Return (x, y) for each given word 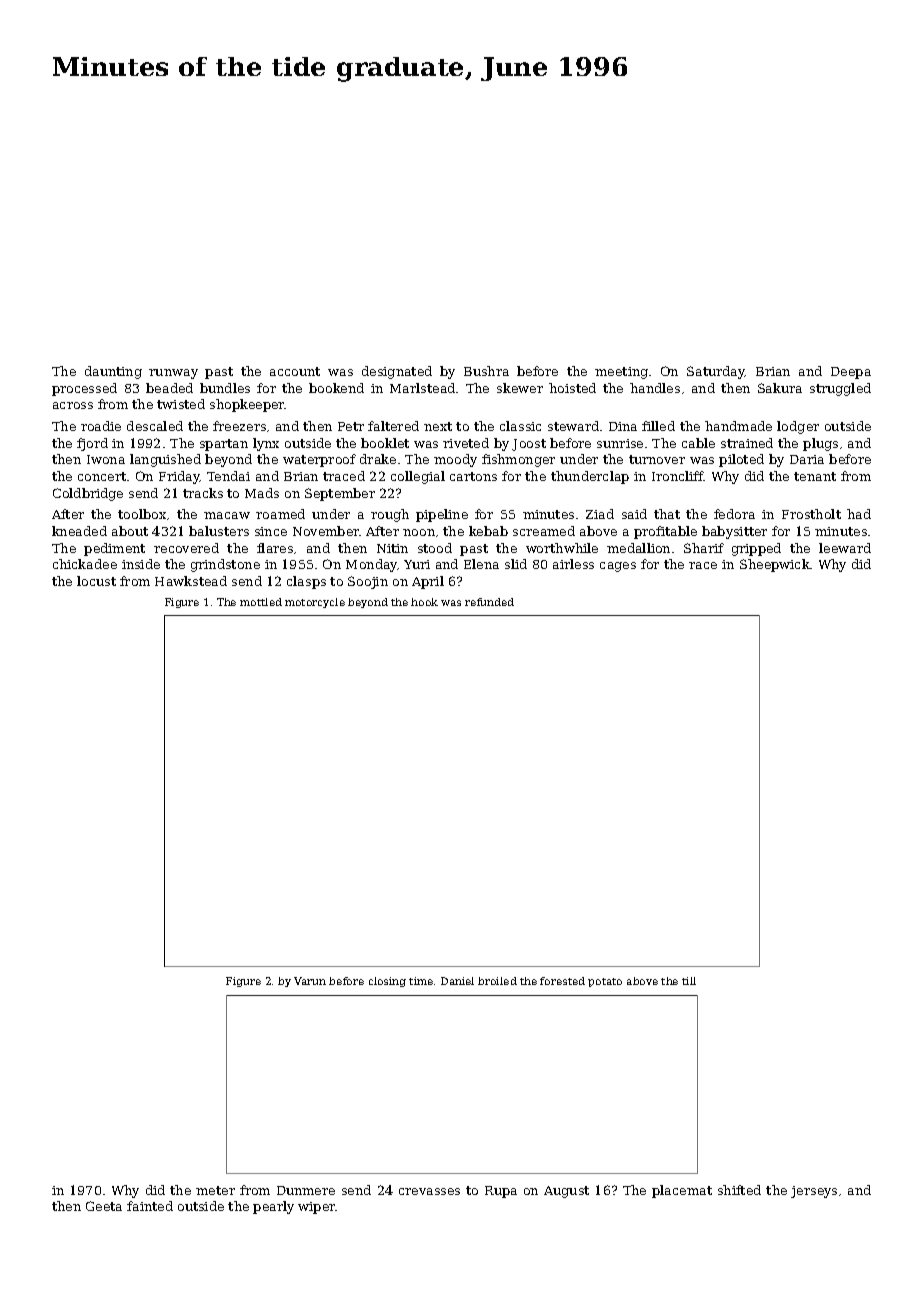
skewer (520, 388)
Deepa (851, 373)
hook (424, 602)
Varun (310, 981)
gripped (756, 549)
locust (96, 581)
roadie (101, 426)
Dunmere (306, 1190)
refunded (489, 602)
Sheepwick (775, 565)
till (689, 981)
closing (387, 982)
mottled (261, 602)
